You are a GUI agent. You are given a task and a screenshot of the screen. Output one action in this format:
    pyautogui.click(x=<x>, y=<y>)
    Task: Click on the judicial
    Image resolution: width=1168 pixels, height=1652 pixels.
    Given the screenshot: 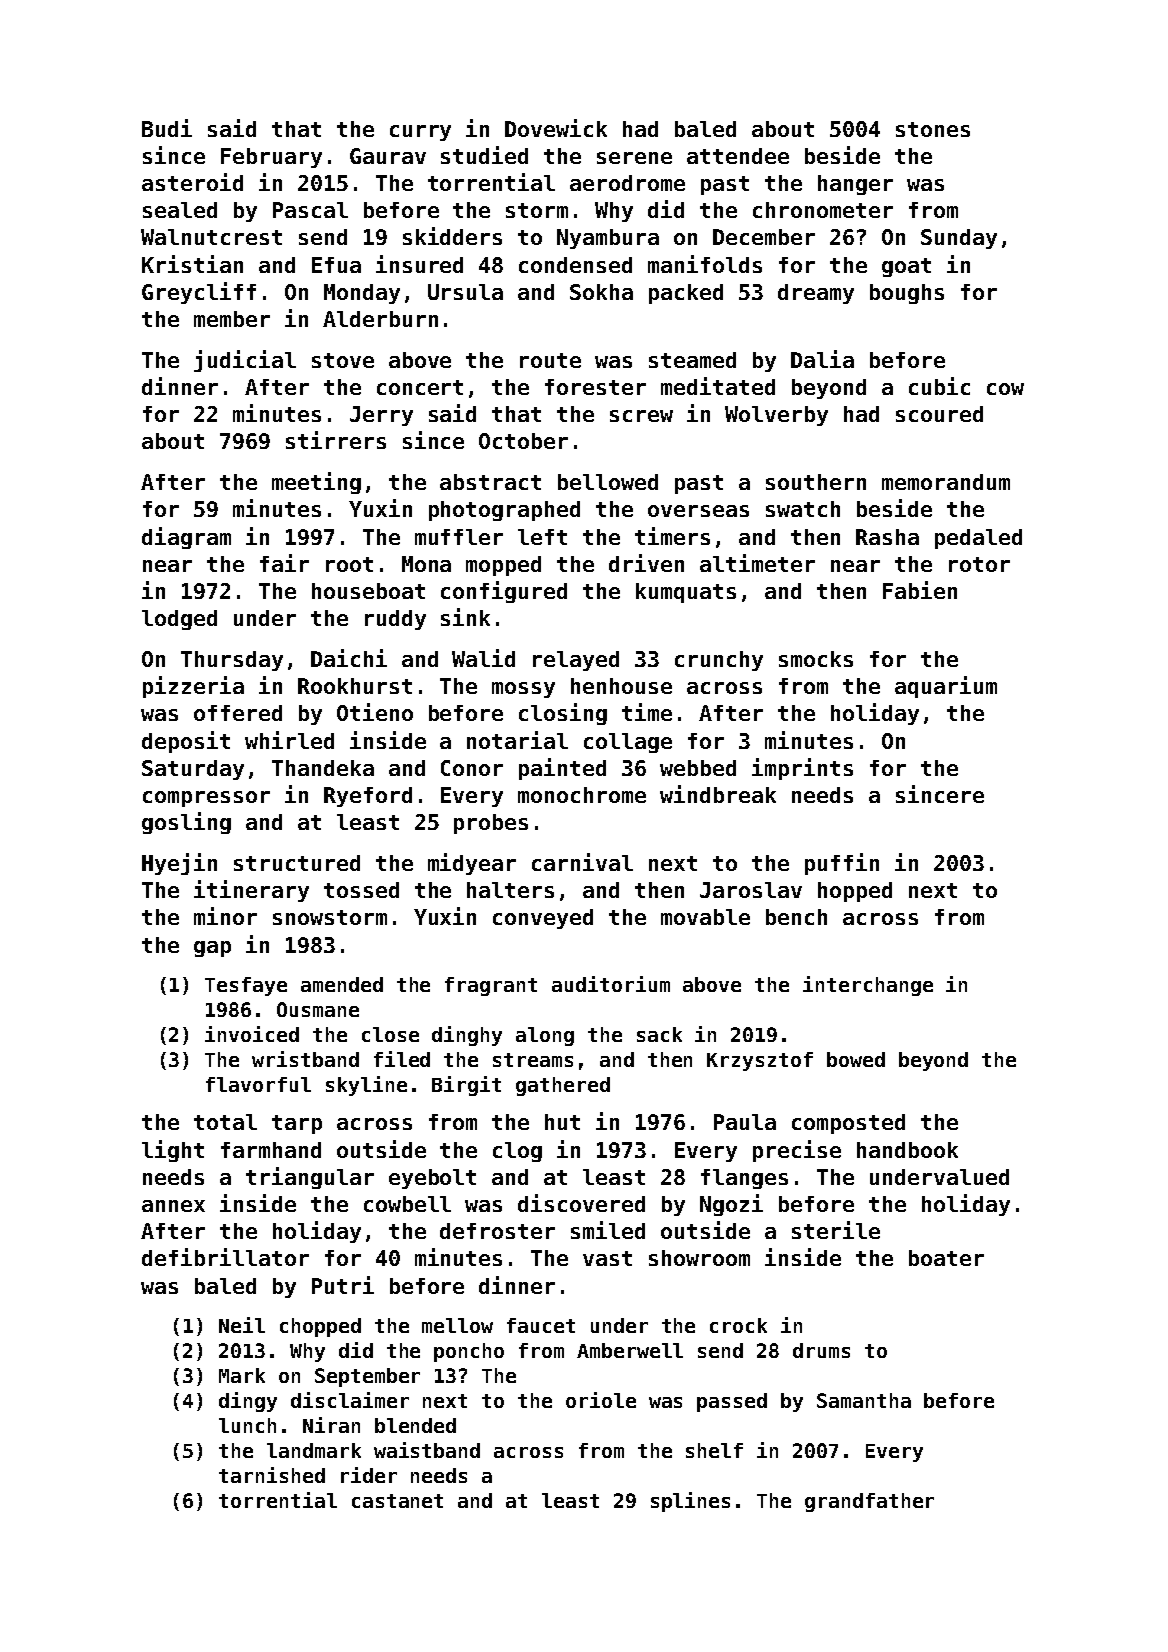 What is the action you would take?
    pyautogui.click(x=245, y=361)
